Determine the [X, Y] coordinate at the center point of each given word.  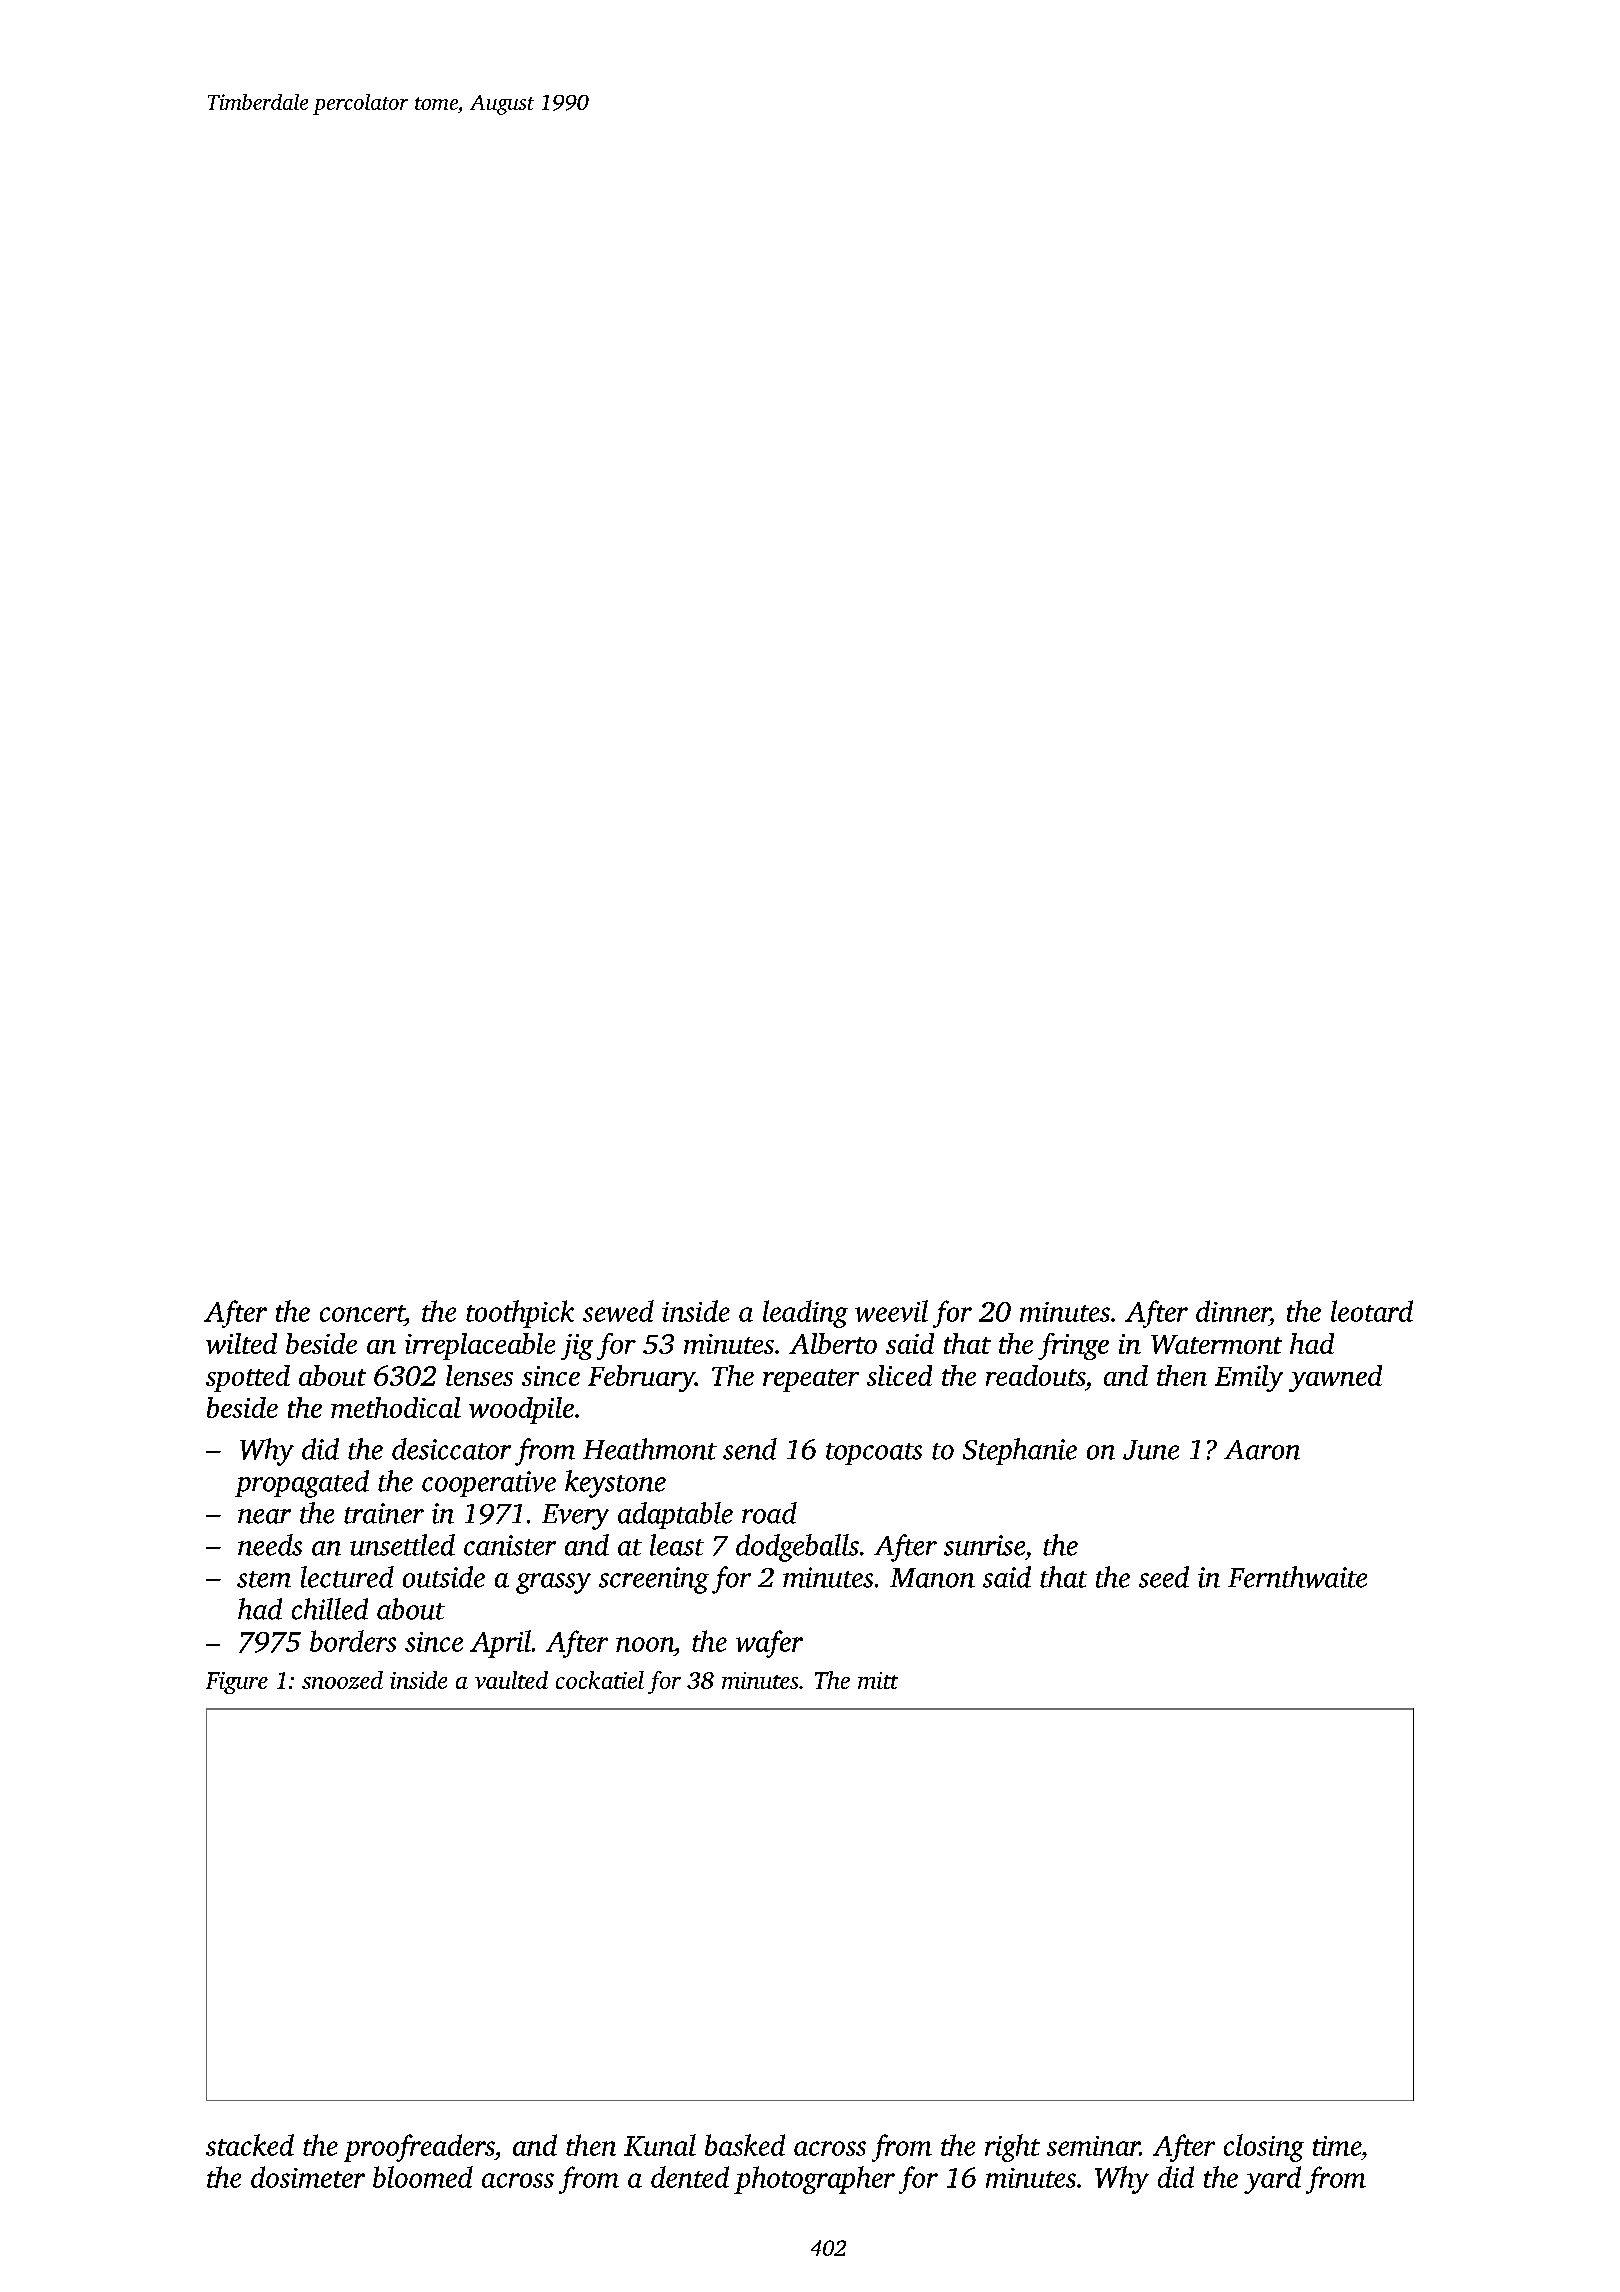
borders [353, 1641]
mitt [878, 1680]
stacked [250, 2145]
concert [362, 1313]
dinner [1233, 1311]
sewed [618, 1311]
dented [690, 2177]
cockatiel [600, 1680]
